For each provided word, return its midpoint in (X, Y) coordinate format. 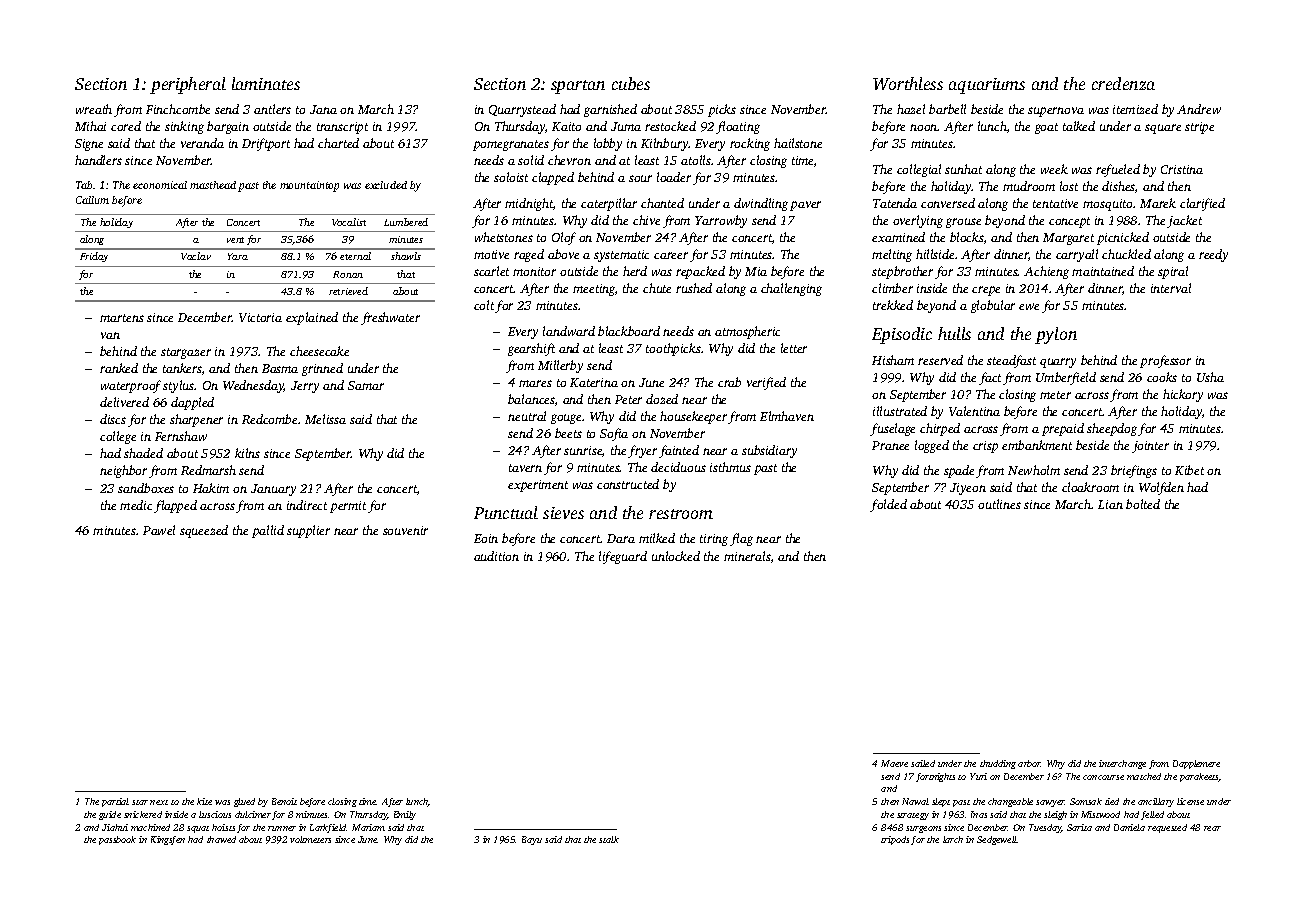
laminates (266, 83)
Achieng (1046, 272)
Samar (366, 385)
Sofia (614, 434)
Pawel (159, 530)
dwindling (761, 204)
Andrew (1199, 109)
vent (235, 240)
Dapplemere (1196, 764)
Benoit (284, 801)
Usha (1210, 377)
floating (738, 127)
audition (496, 556)
